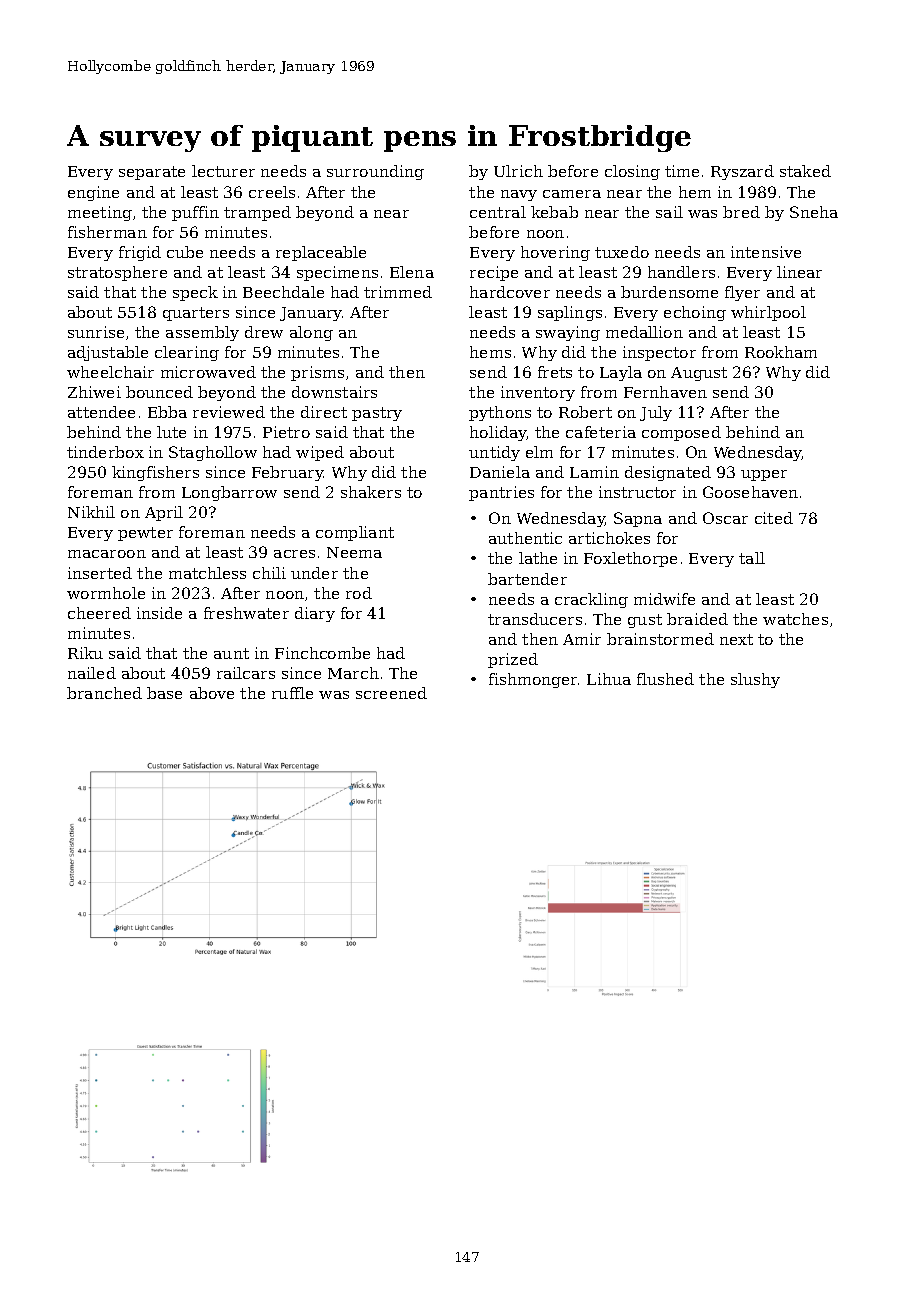 The height and width of the page is (1316, 908). What do you see at coordinates (805, 171) in the page?
I see `staked` at bounding box center [805, 171].
